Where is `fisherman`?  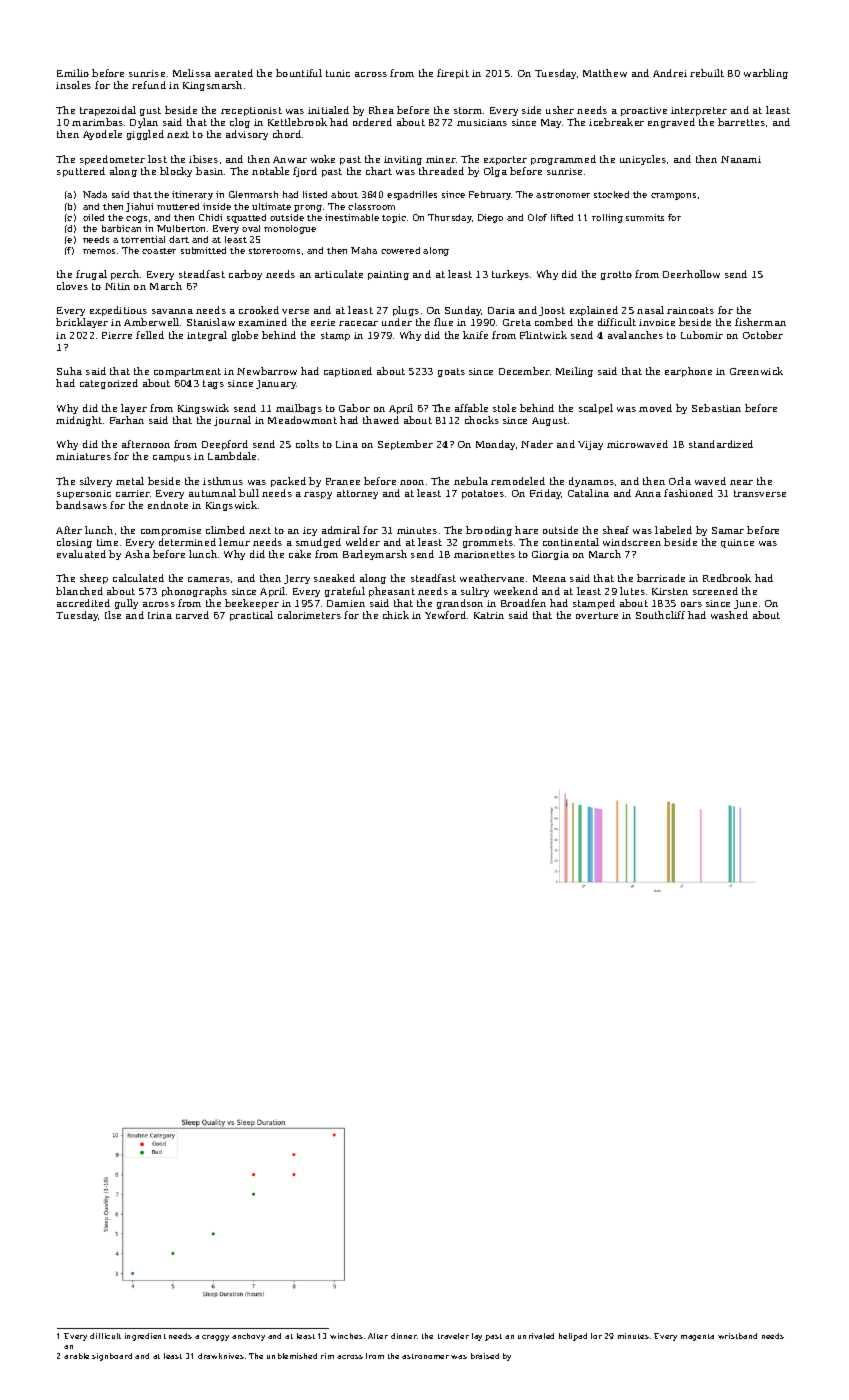
fisherman is located at coordinates (760, 322).
